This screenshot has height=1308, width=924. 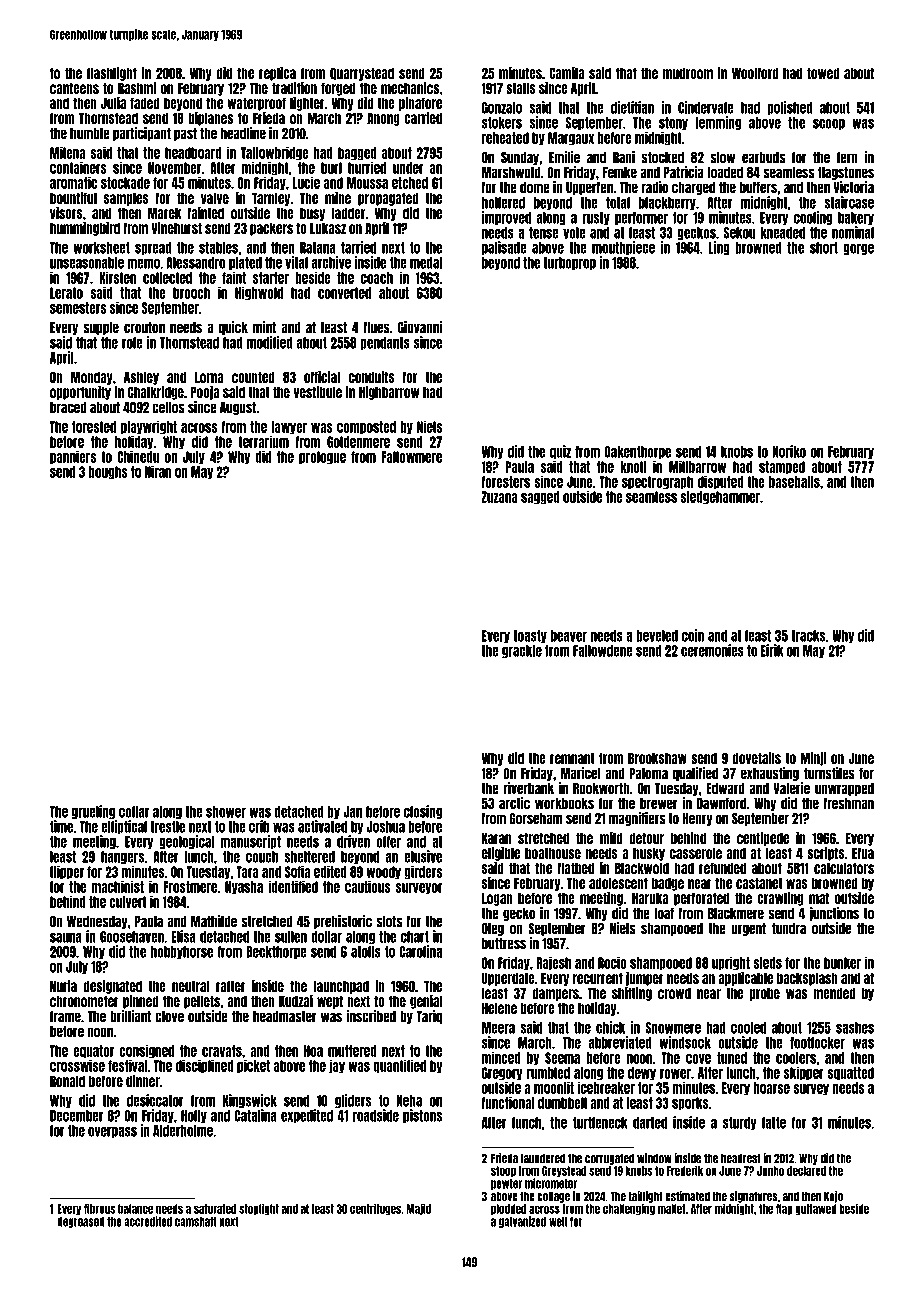 I want to click on stamped, so click(x=782, y=468).
